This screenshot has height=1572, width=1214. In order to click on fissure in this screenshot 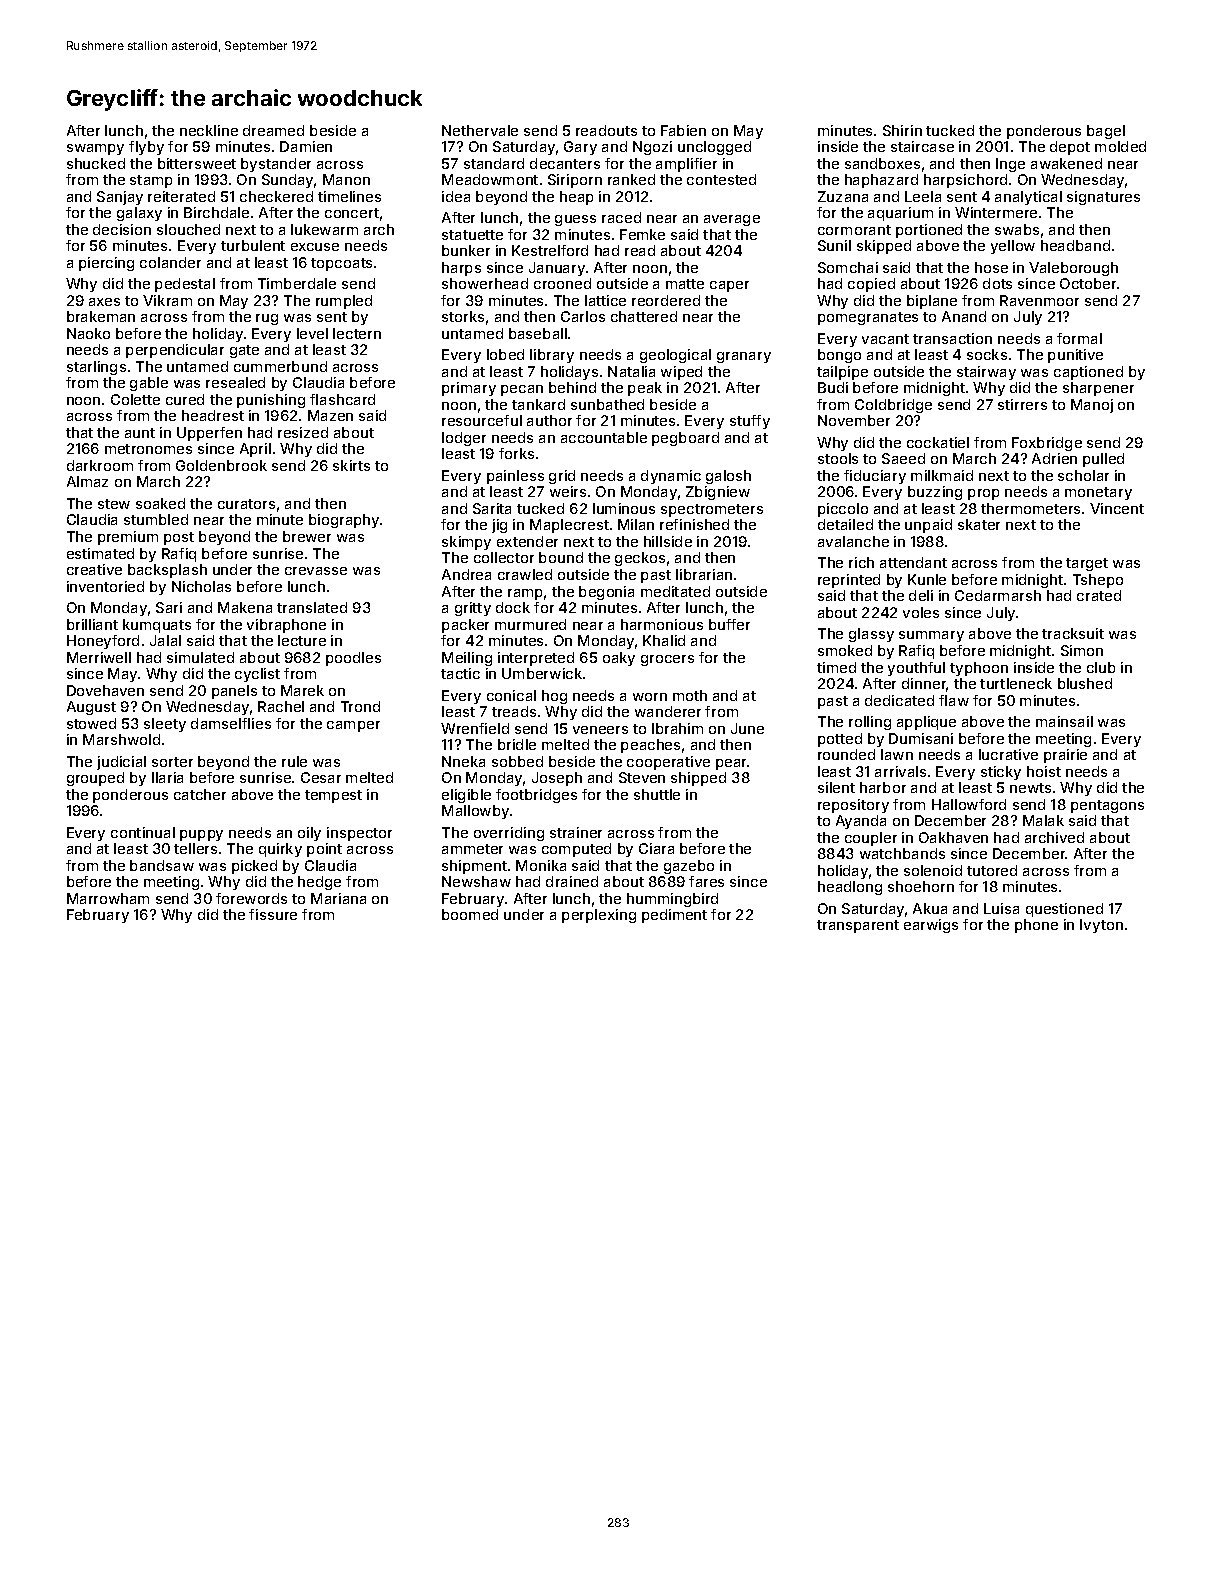, I will do `click(273, 914)`.
